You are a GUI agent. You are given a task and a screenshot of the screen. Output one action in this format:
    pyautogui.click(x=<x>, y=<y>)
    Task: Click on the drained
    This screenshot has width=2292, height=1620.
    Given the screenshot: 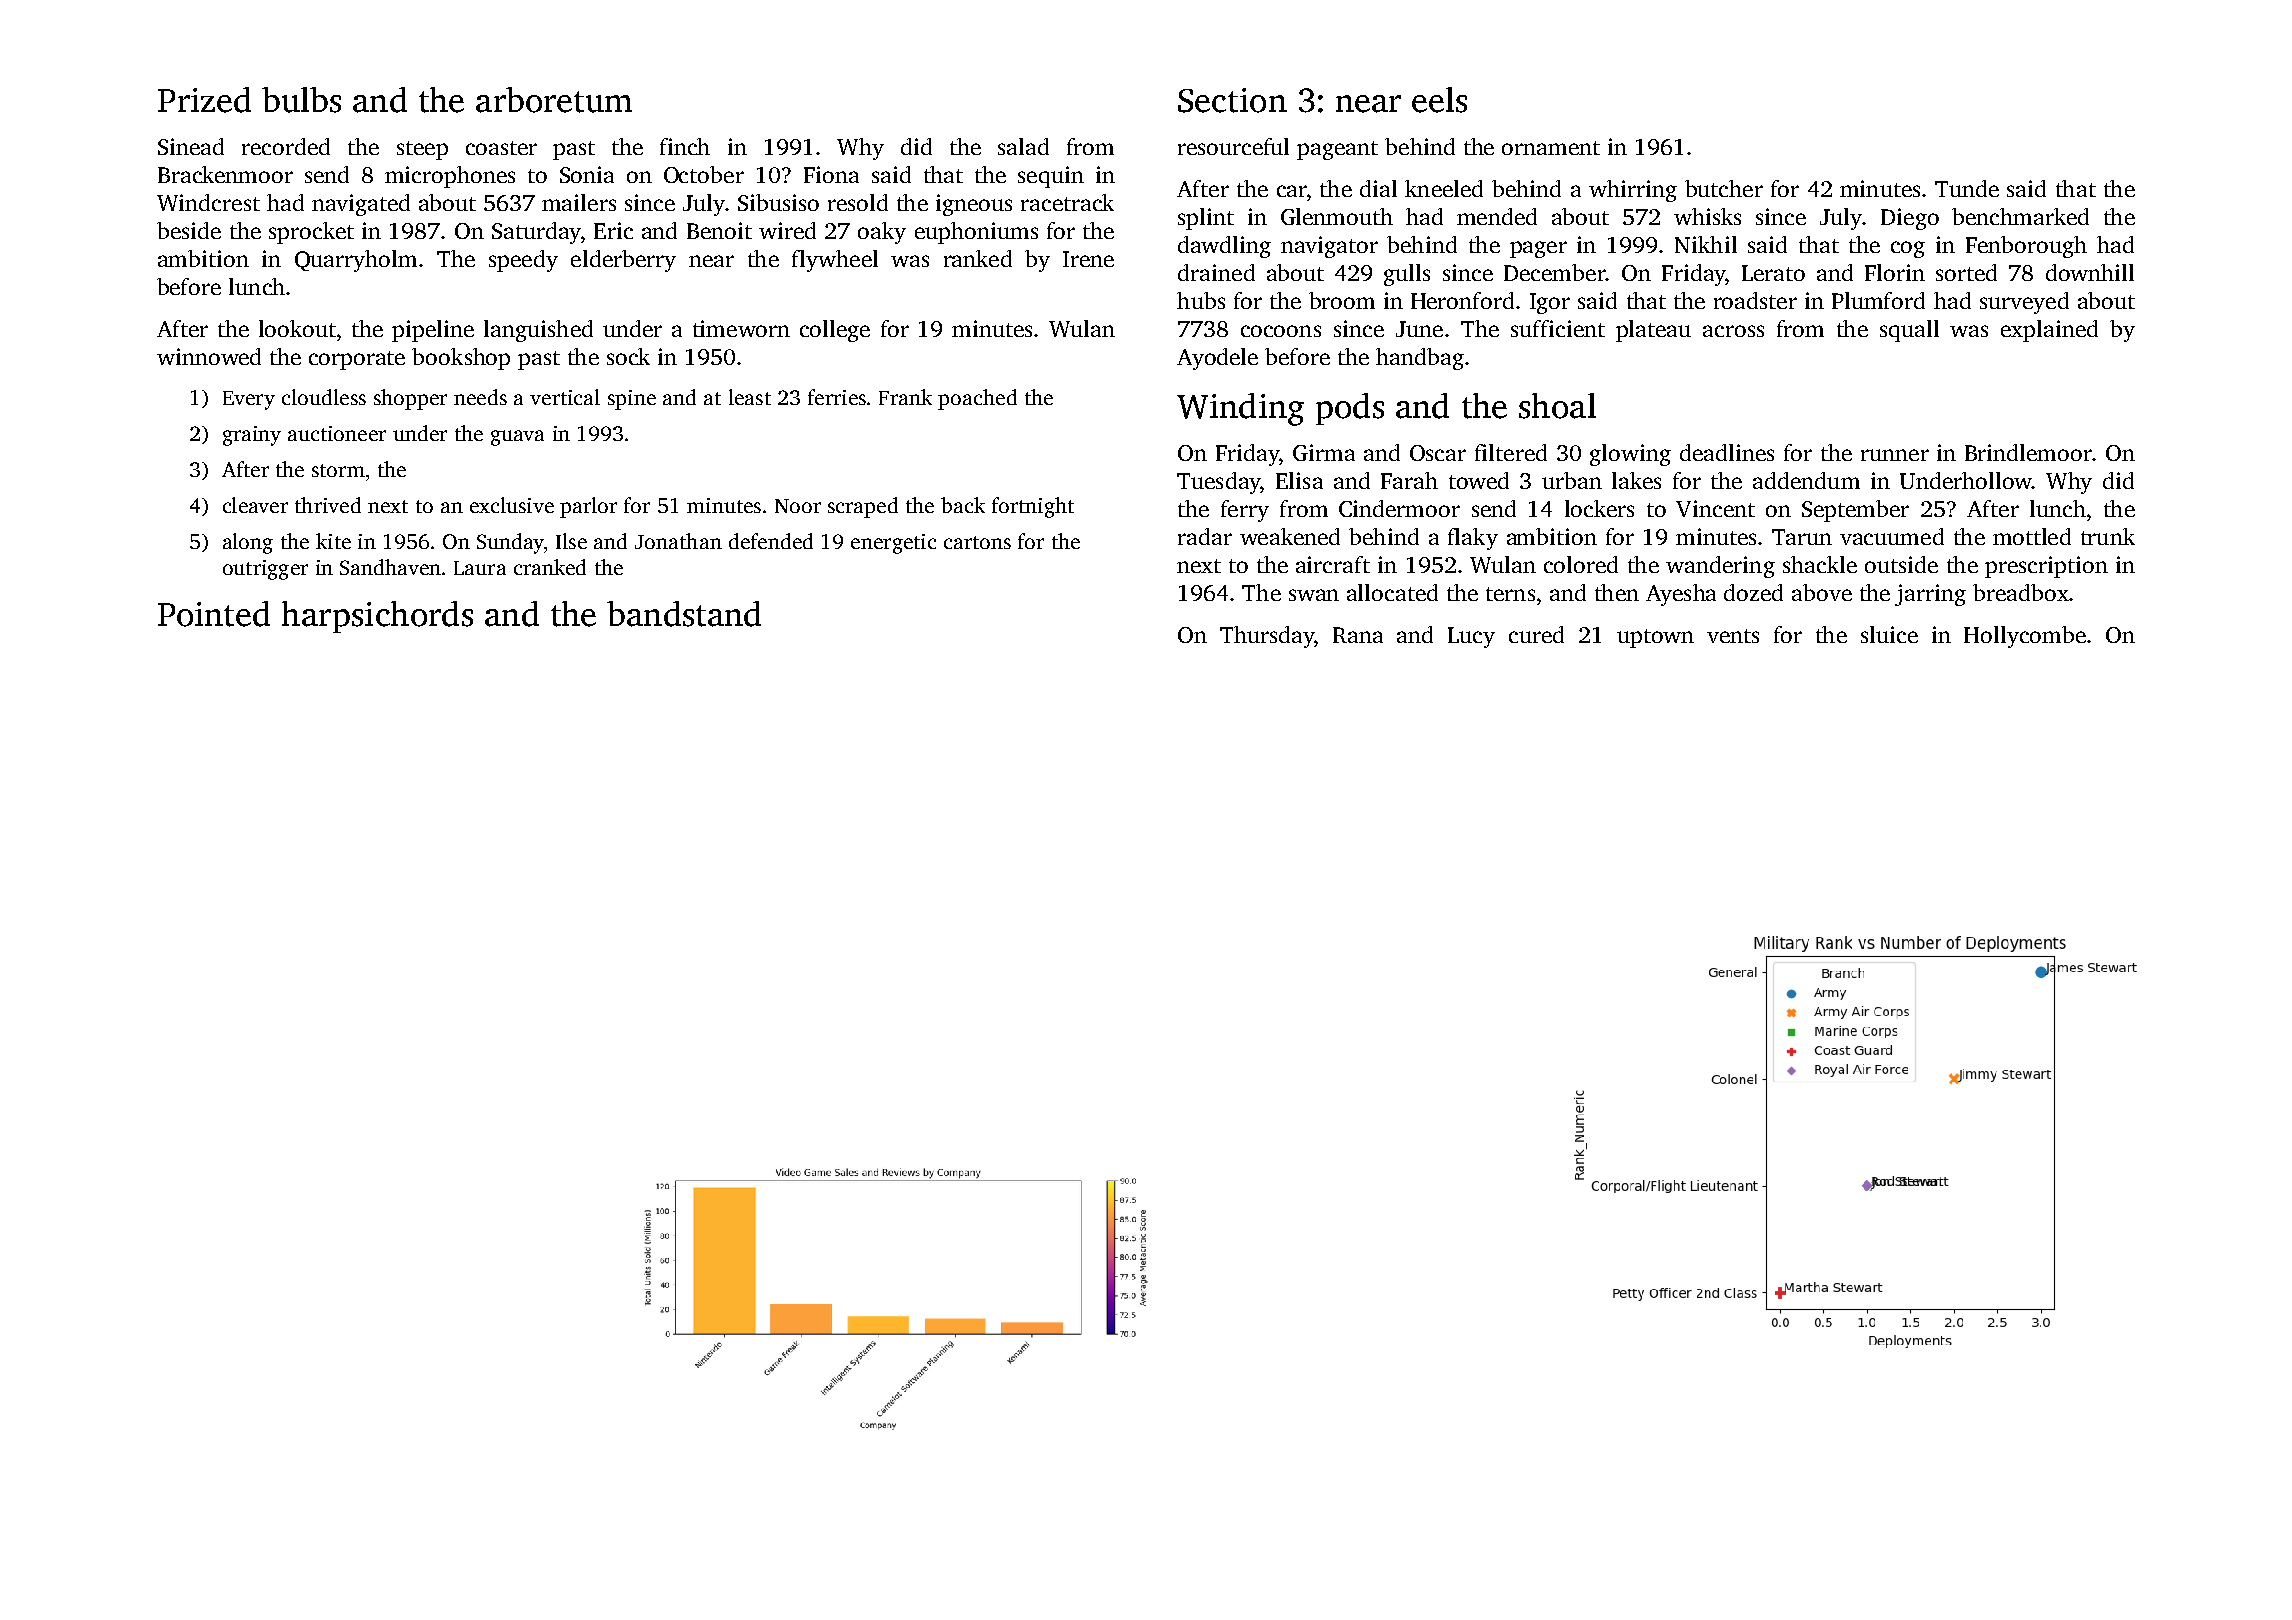 What is the action you would take?
    pyautogui.click(x=1216, y=272)
